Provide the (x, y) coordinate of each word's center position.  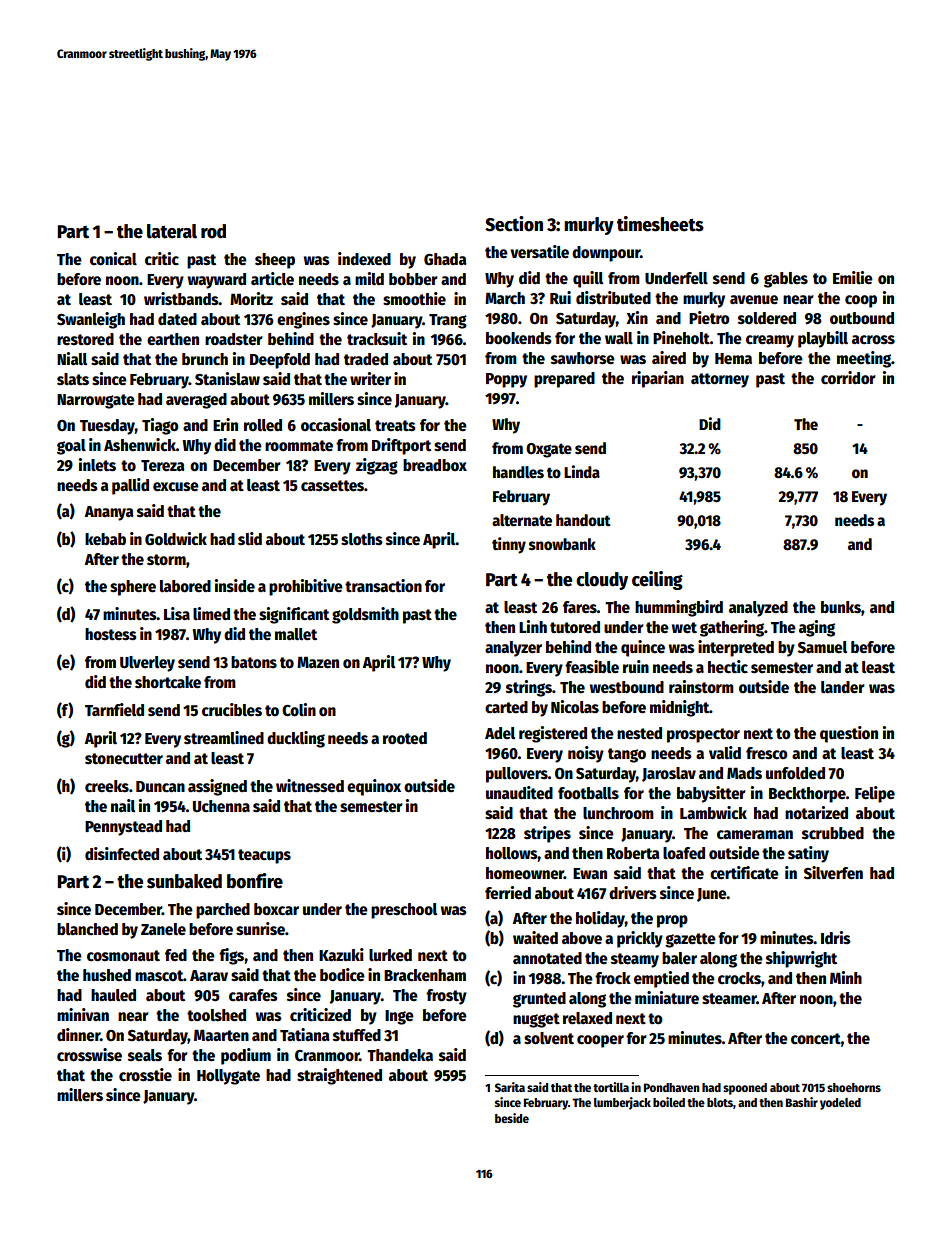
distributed (613, 298)
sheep (275, 261)
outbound (862, 318)
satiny (808, 854)
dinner (78, 1034)
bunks (841, 607)
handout (583, 520)
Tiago (160, 426)
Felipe (875, 794)
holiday (600, 919)
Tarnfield (114, 709)
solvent (549, 1038)
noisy (586, 754)
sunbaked (184, 881)
